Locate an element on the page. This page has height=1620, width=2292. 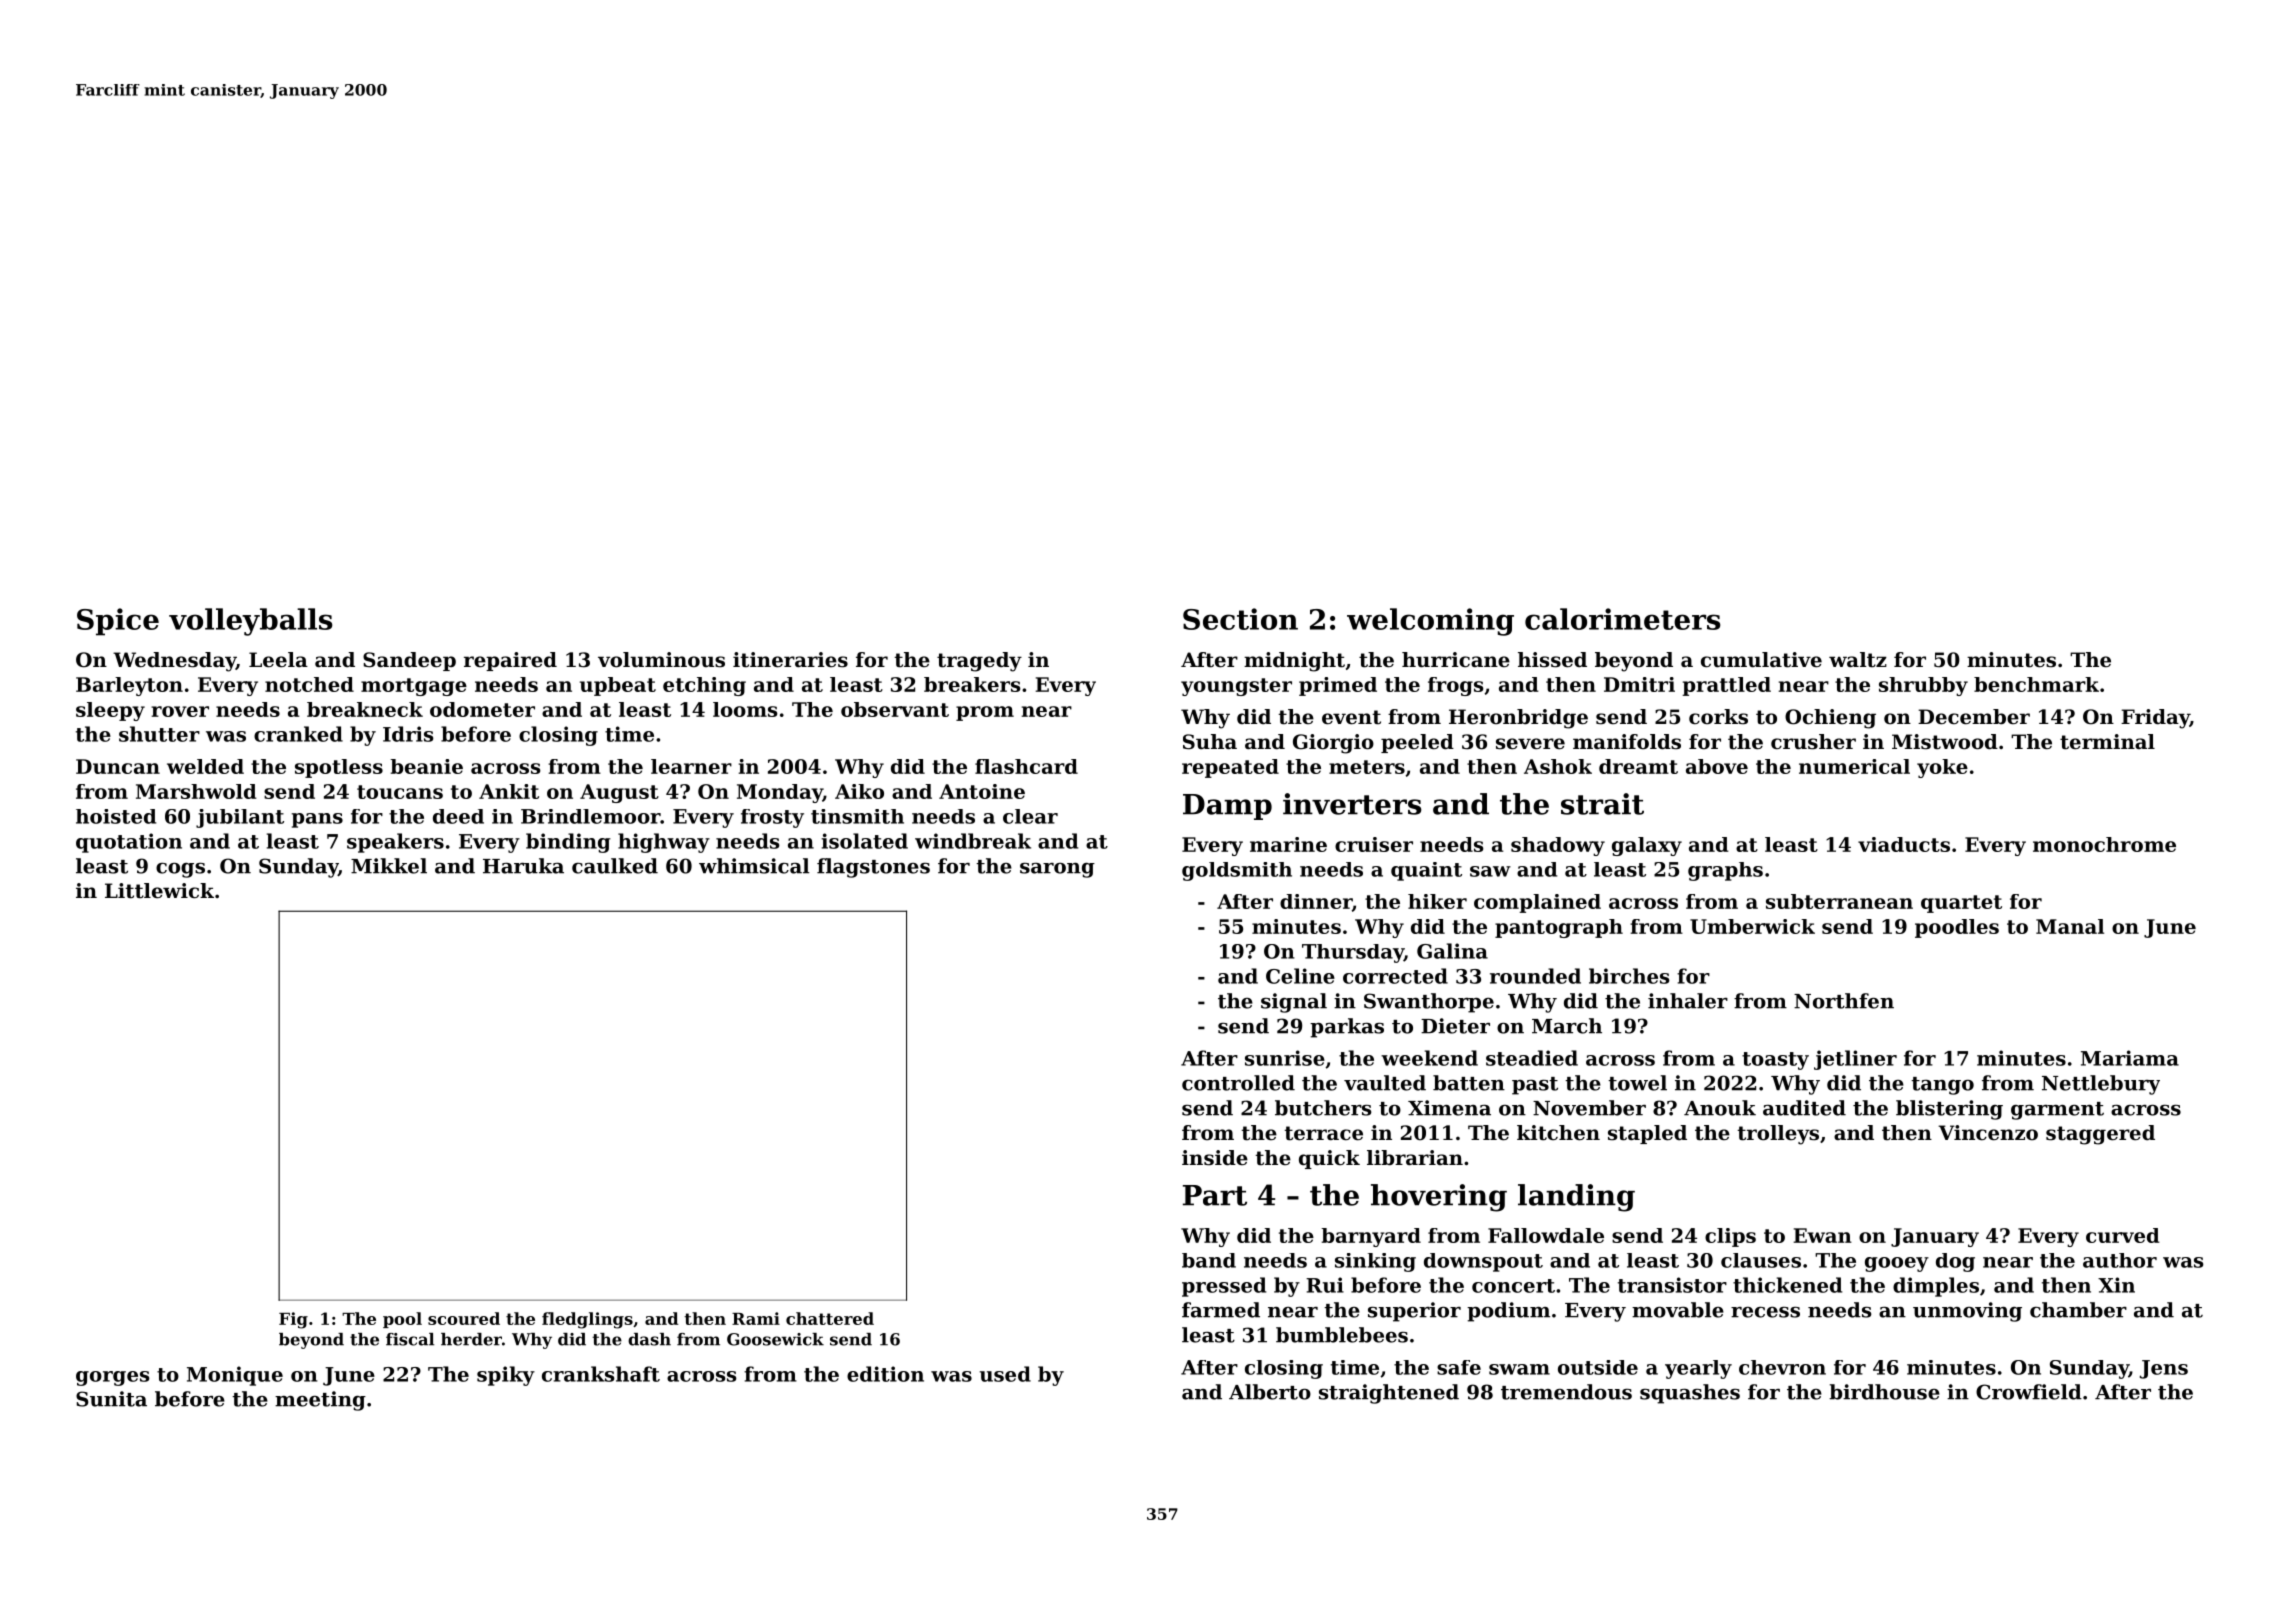
Haruka is located at coordinates (523, 866).
